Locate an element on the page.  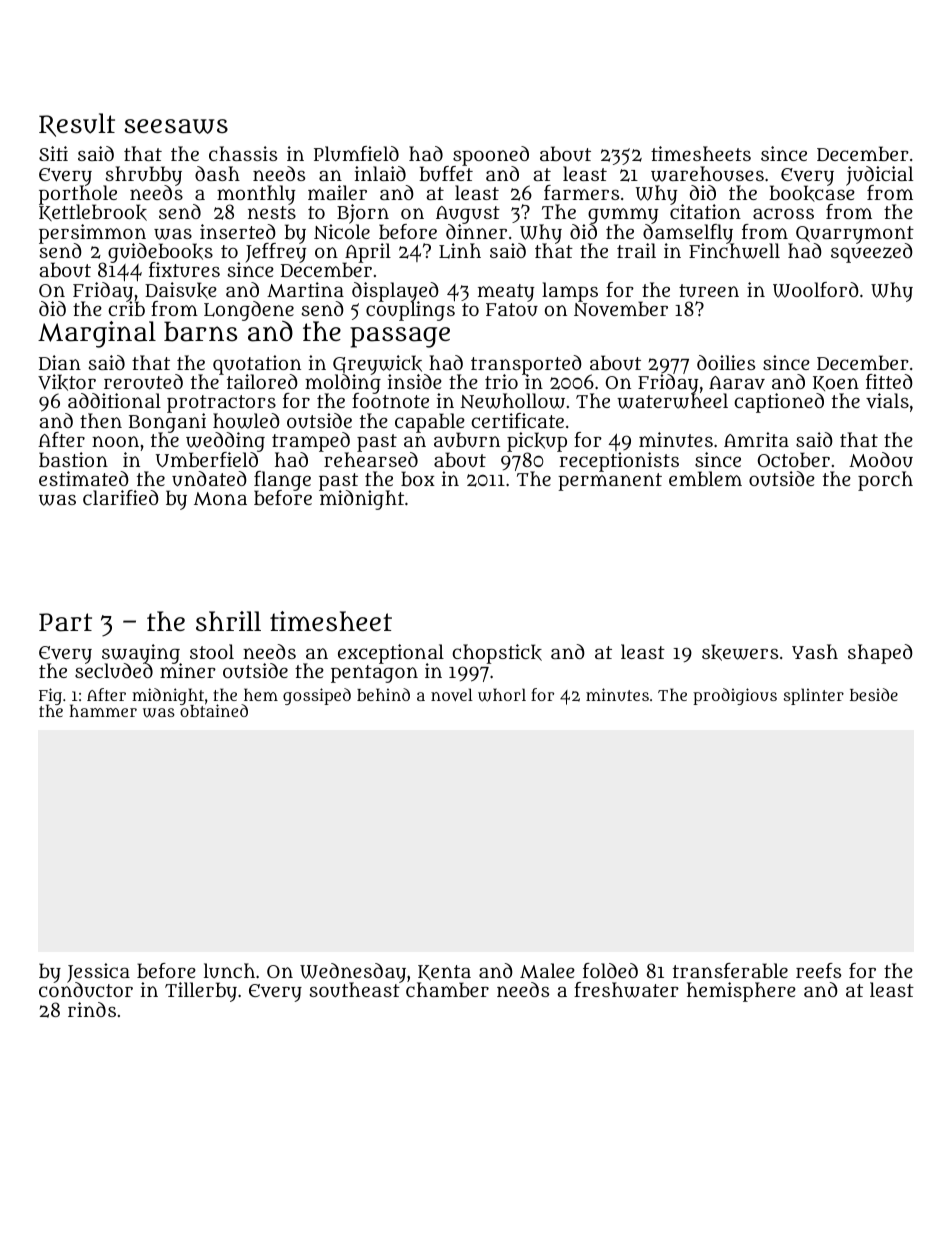
chopstick is located at coordinates (497, 654).
